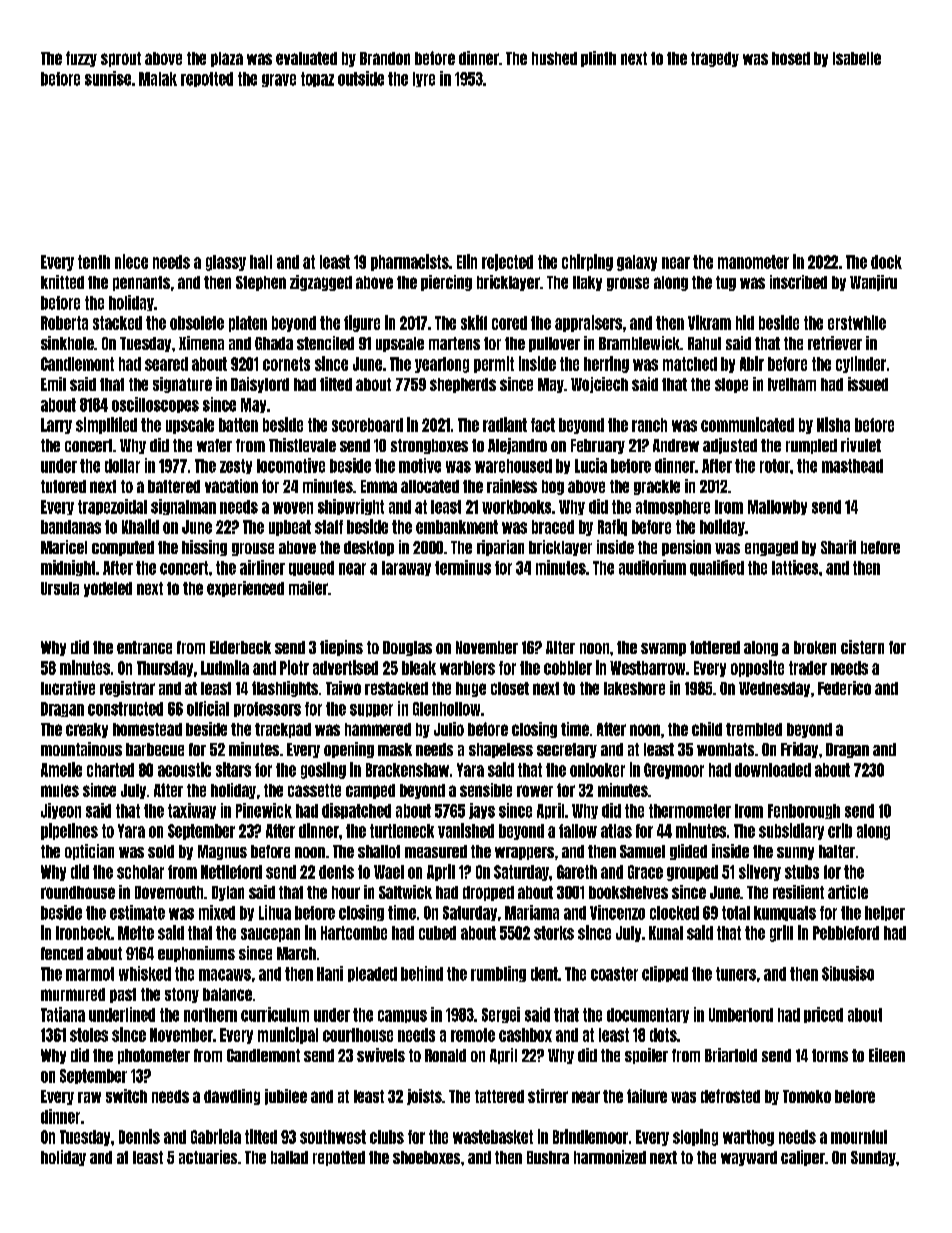 The image size is (952, 1233). What do you see at coordinates (154, 1056) in the screenshot?
I see `photometer` at bounding box center [154, 1056].
